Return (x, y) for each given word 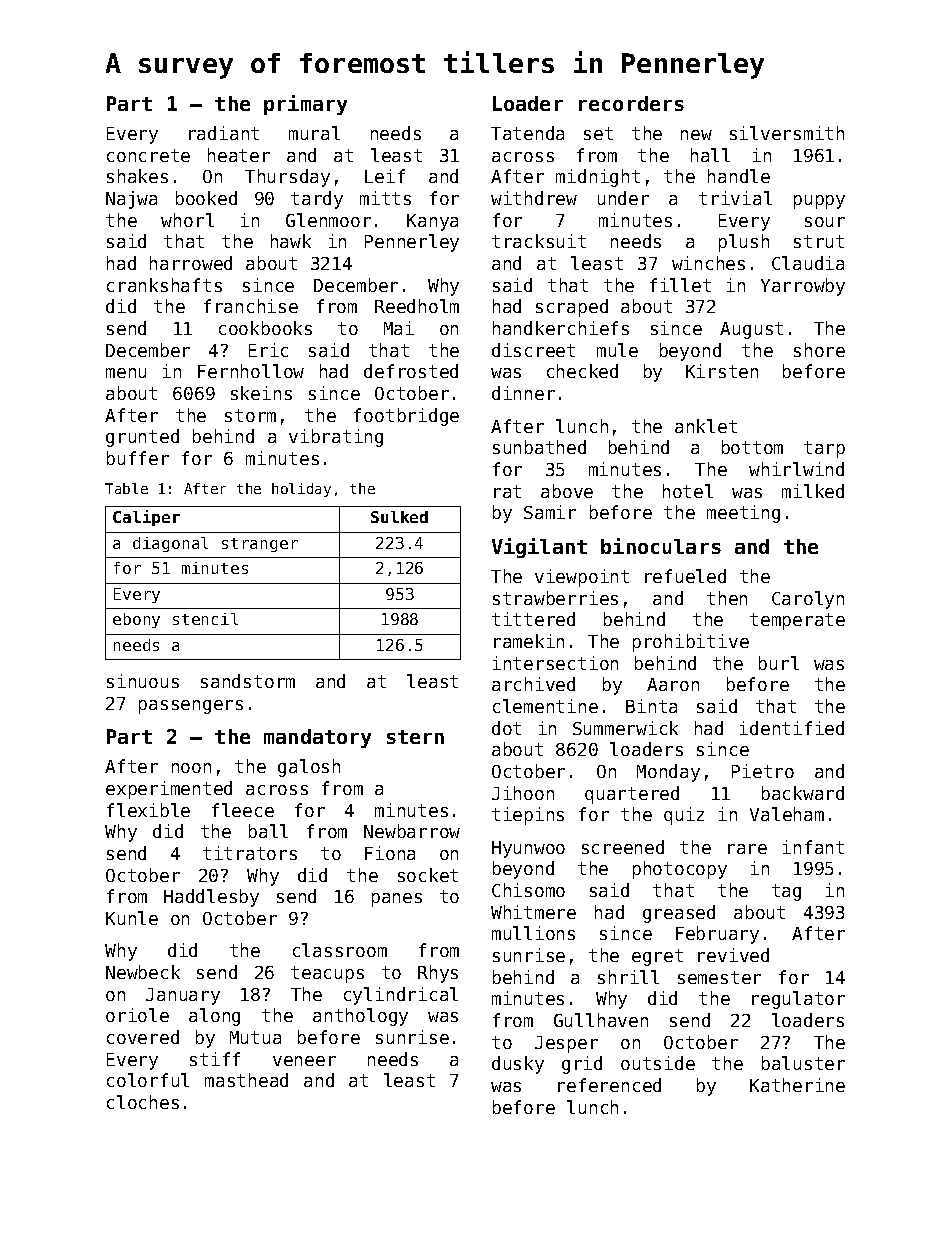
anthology (360, 1017)
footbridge (406, 417)
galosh (309, 768)
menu (126, 373)
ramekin (529, 641)
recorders (631, 103)
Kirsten (722, 371)
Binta (651, 706)
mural (314, 133)
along (214, 1017)
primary (305, 105)
